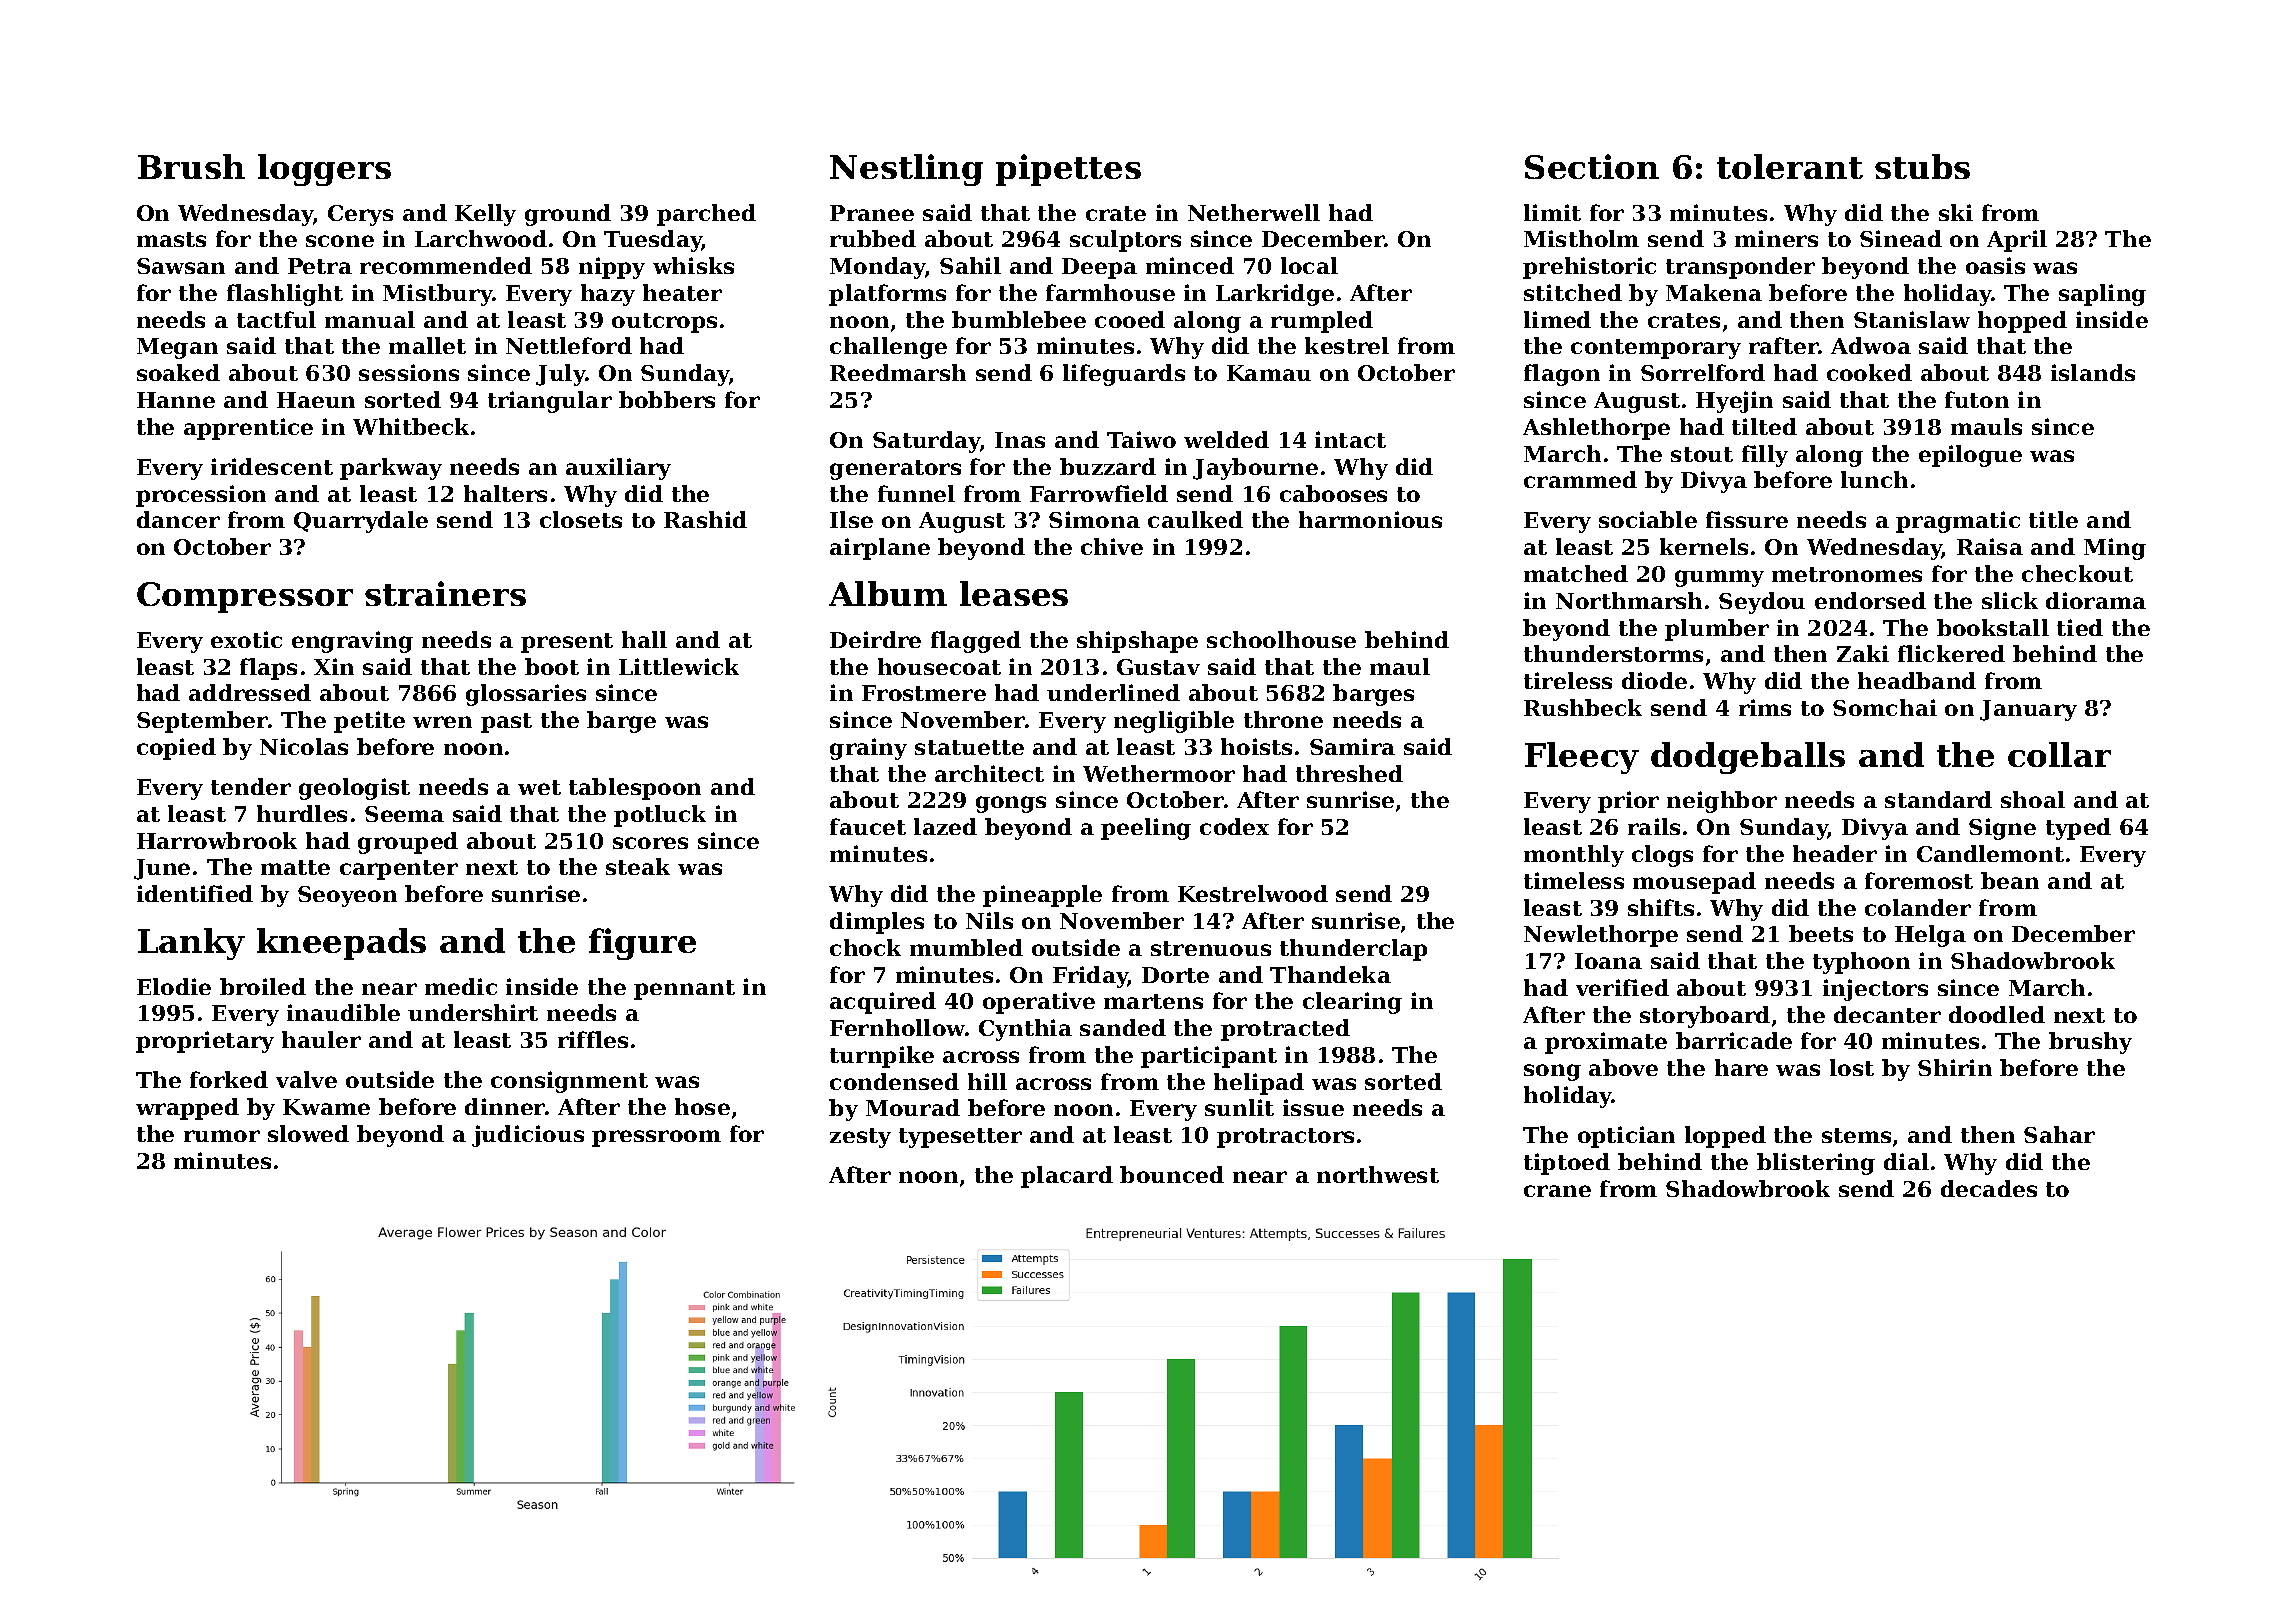  I want to click on flickered, so click(1951, 653).
